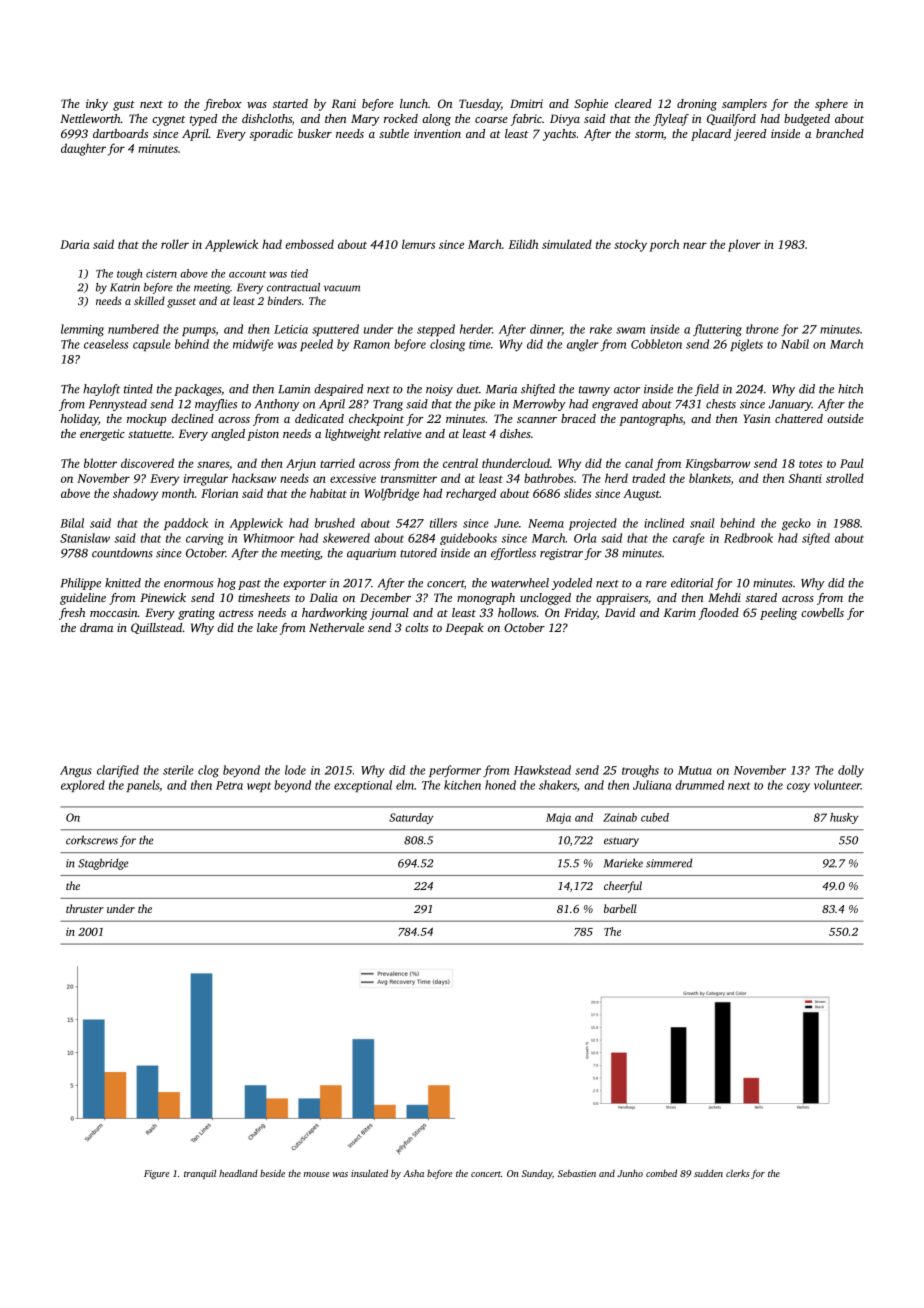 The image size is (924, 1308). I want to click on roller, so click(175, 244).
